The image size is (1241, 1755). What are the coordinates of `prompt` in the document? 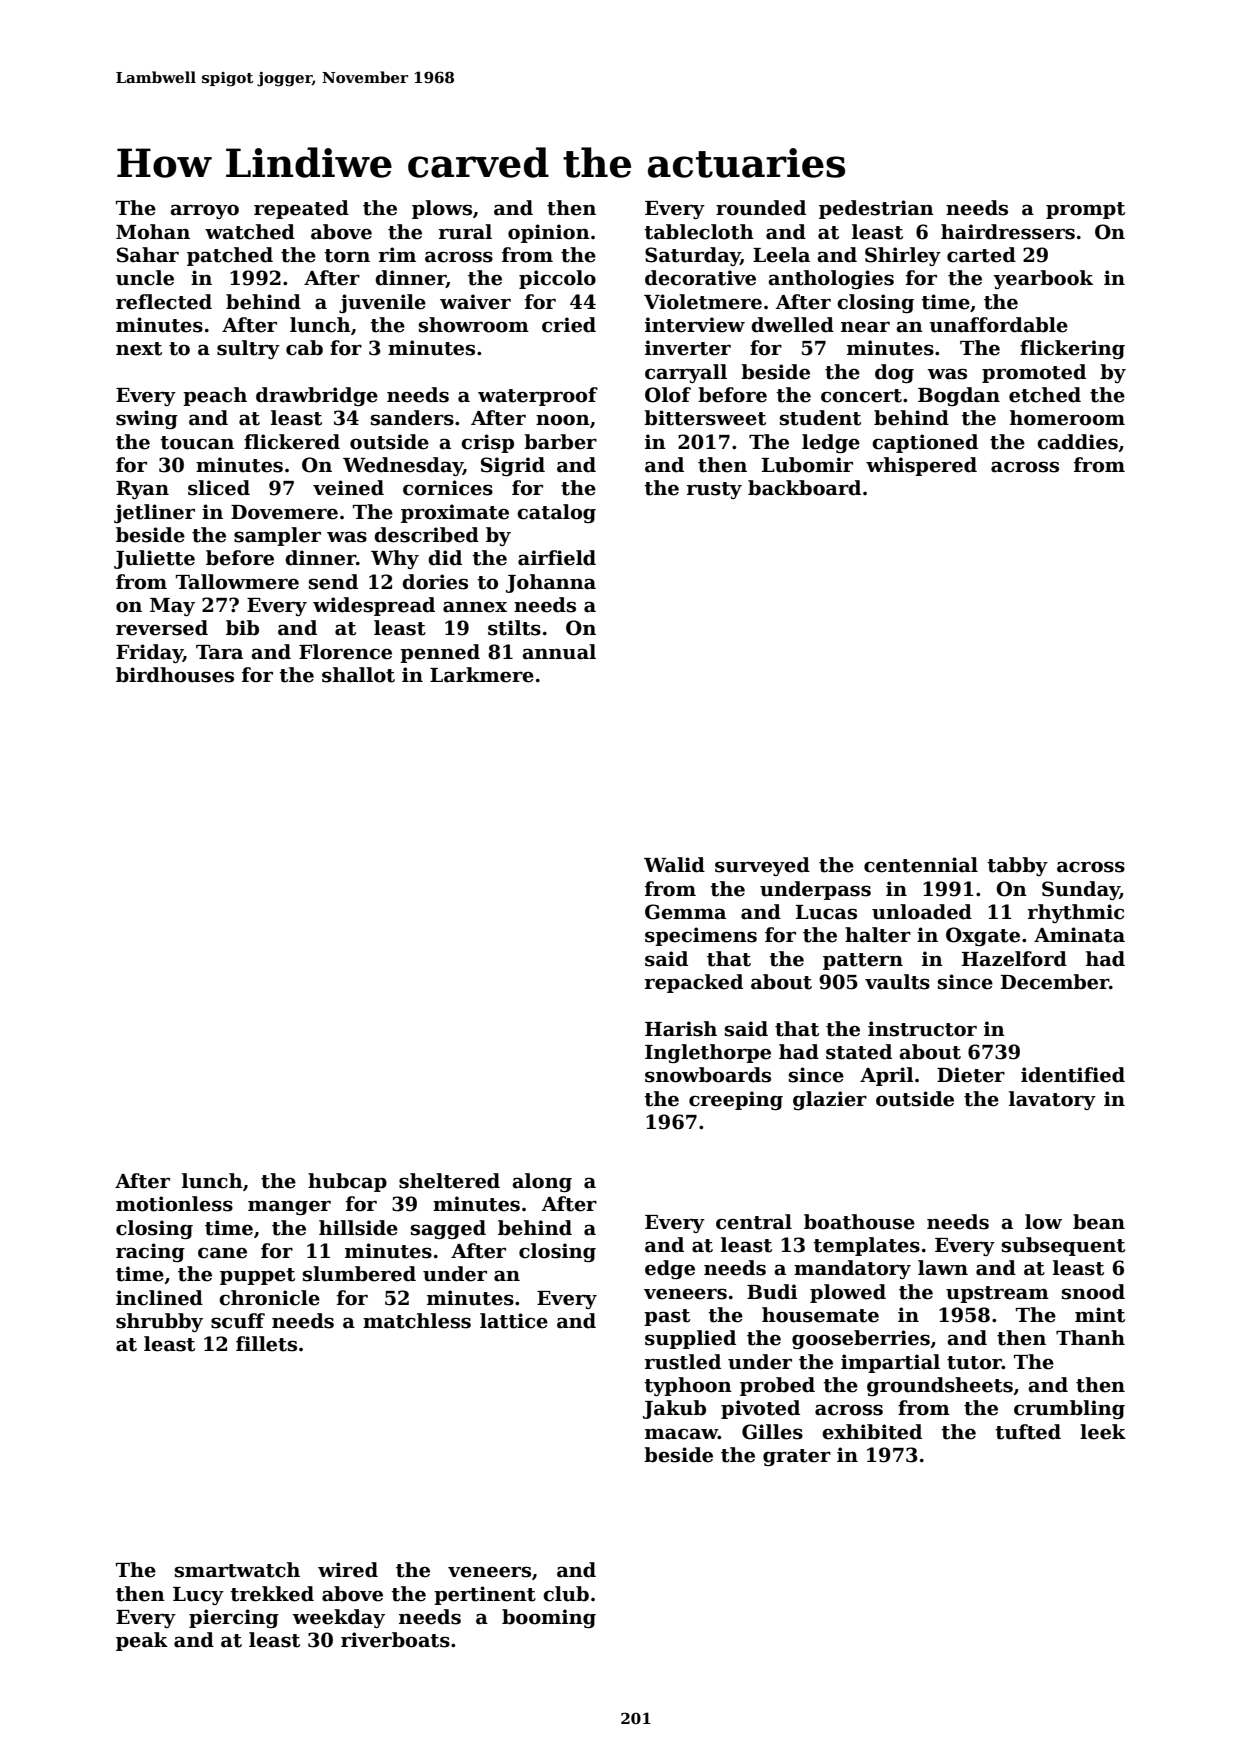 It's located at (1085, 210).
